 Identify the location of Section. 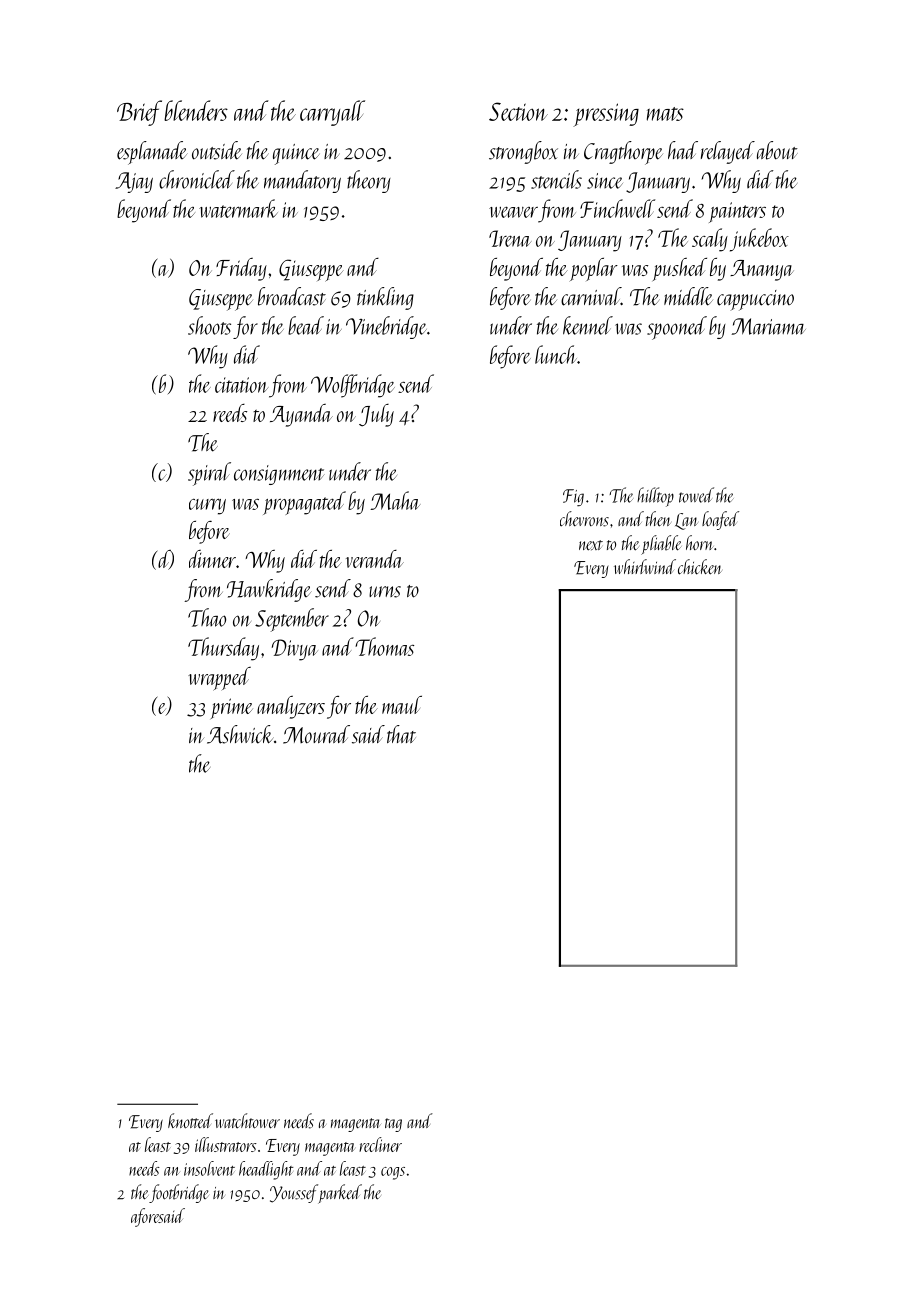
(518, 111).
